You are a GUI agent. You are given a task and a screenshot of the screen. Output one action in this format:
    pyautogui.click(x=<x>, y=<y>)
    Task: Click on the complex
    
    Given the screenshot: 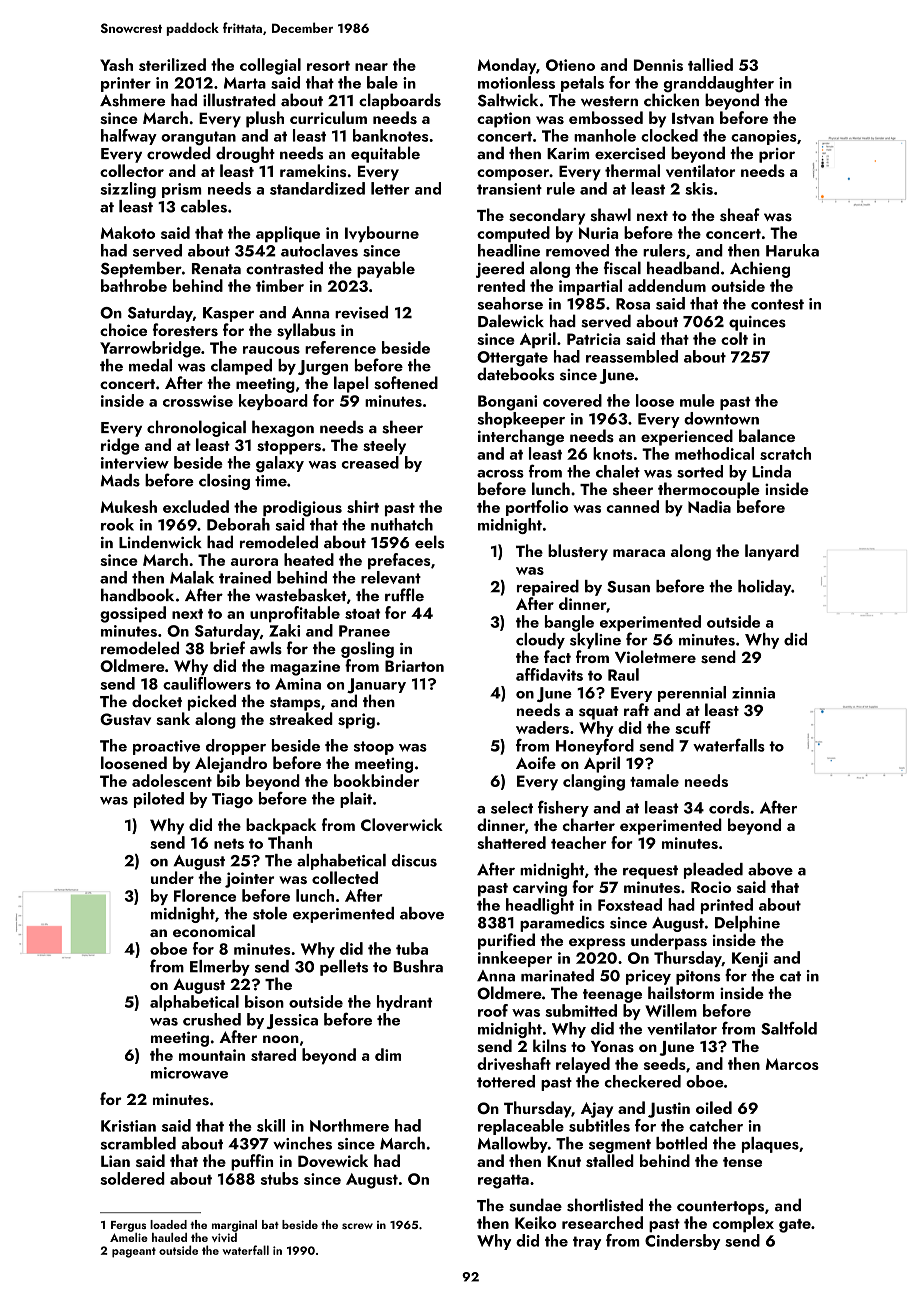 What is the action you would take?
    pyautogui.click(x=743, y=1224)
